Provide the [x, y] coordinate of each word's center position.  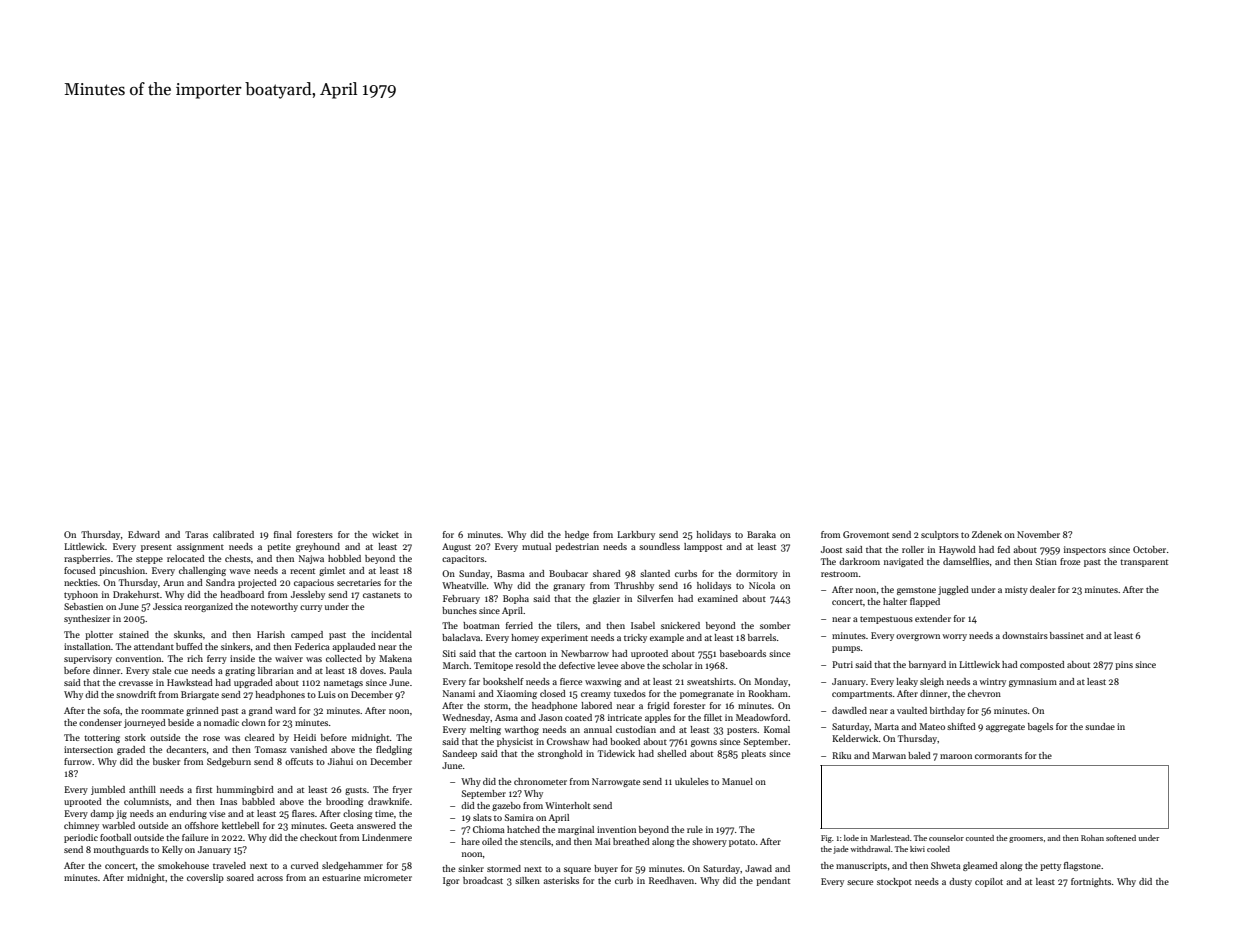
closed [553, 693]
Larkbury [636, 535]
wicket [385, 534]
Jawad [758, 868]
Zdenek [987, 534]
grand [261, 711]
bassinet [1067, 635]
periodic [81, 838]
